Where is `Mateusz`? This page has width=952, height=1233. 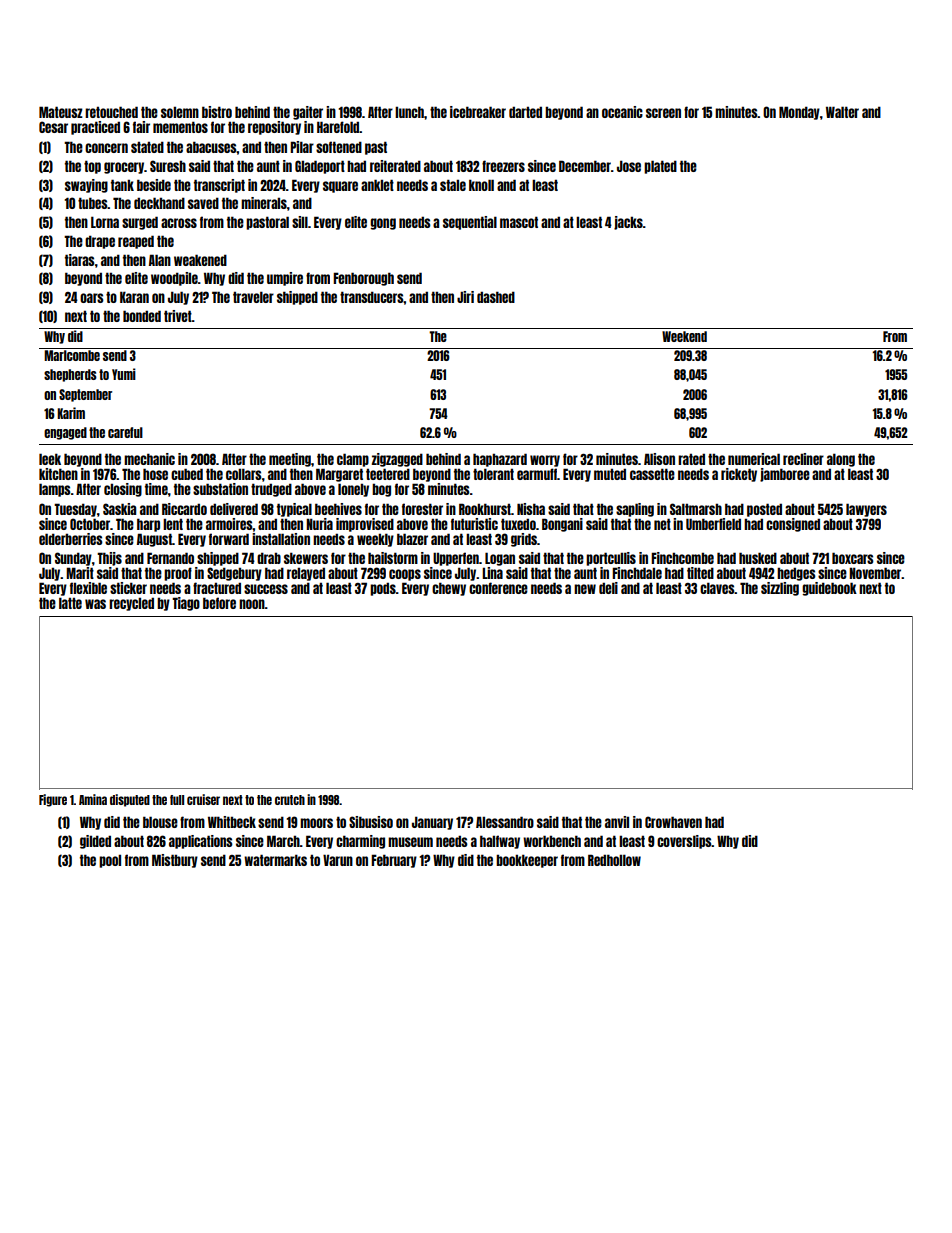
Mateusz is located at coordinates (61, 112).
